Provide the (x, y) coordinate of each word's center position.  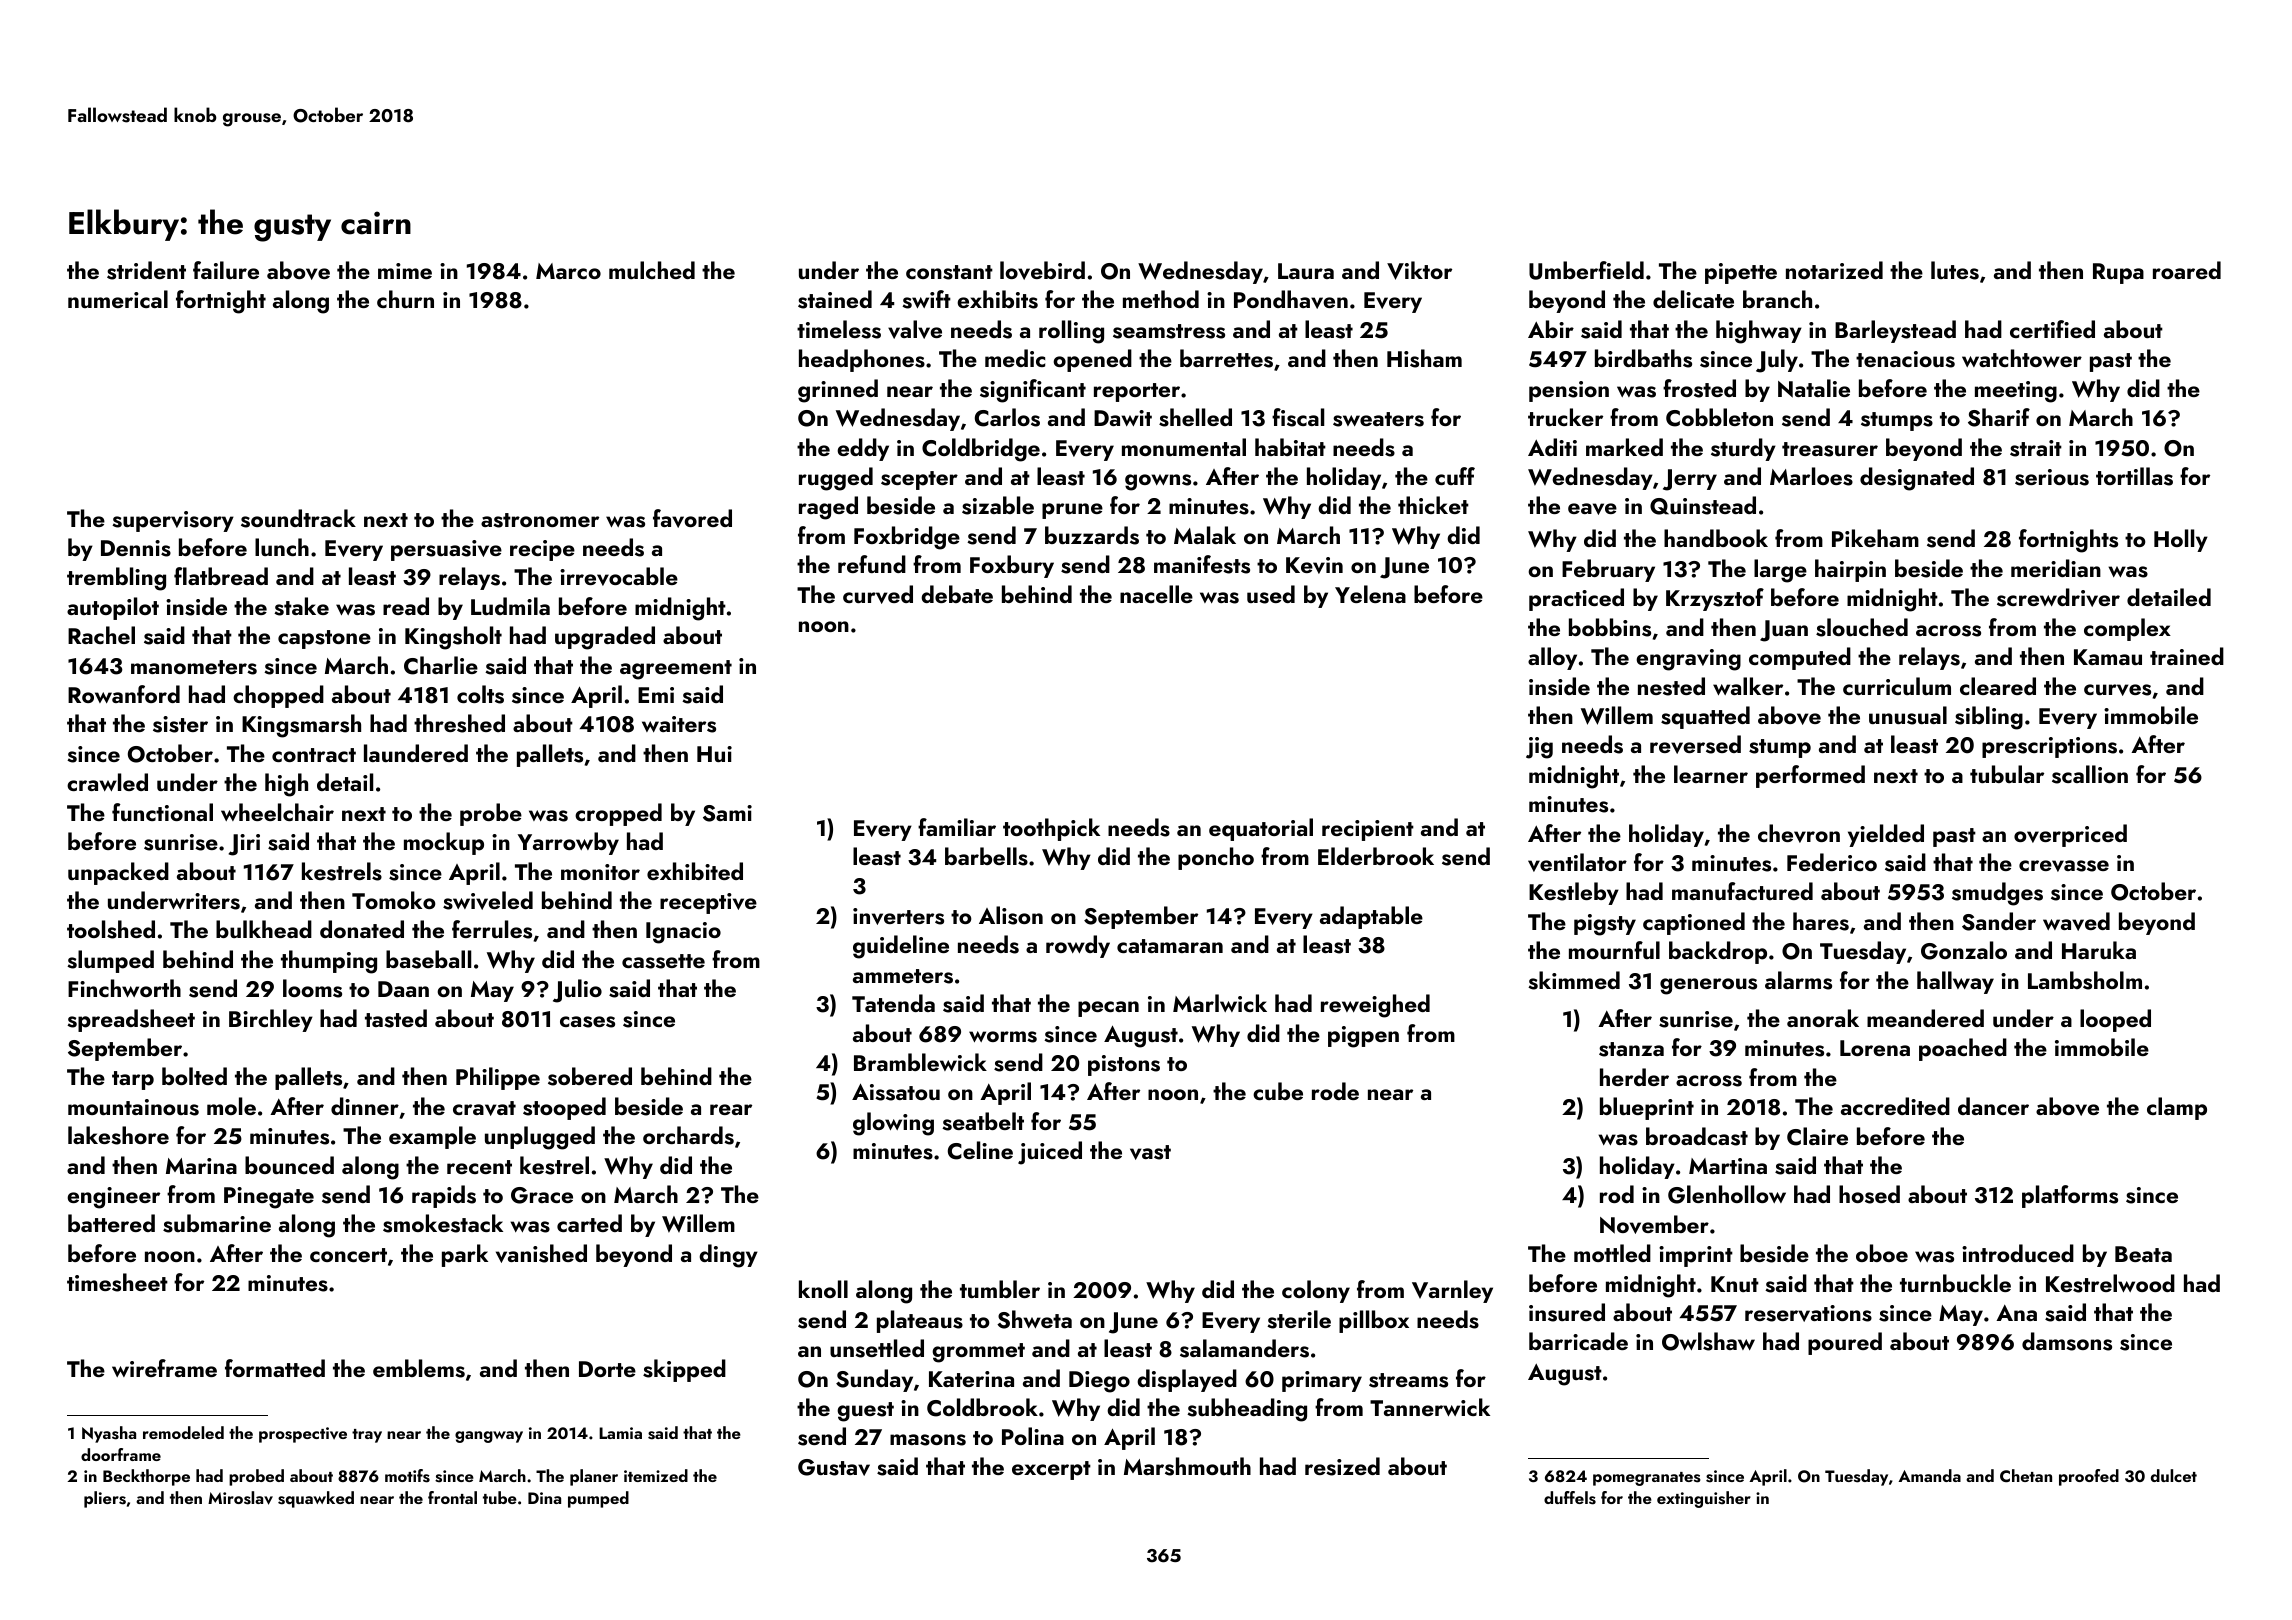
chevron (1799, 833)
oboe (1882, 1253)
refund (872, 564)
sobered (590, 1076)
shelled (1195, 417)
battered (111, 1223)
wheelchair (277, 812)
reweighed (1375, 1006)
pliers (105, 1499)
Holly (2181, 540)
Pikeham (1875, 538)
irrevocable (619, 576)
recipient (1368, 830)
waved (2076, 921)
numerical (118, 299)
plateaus (920, 1321)
